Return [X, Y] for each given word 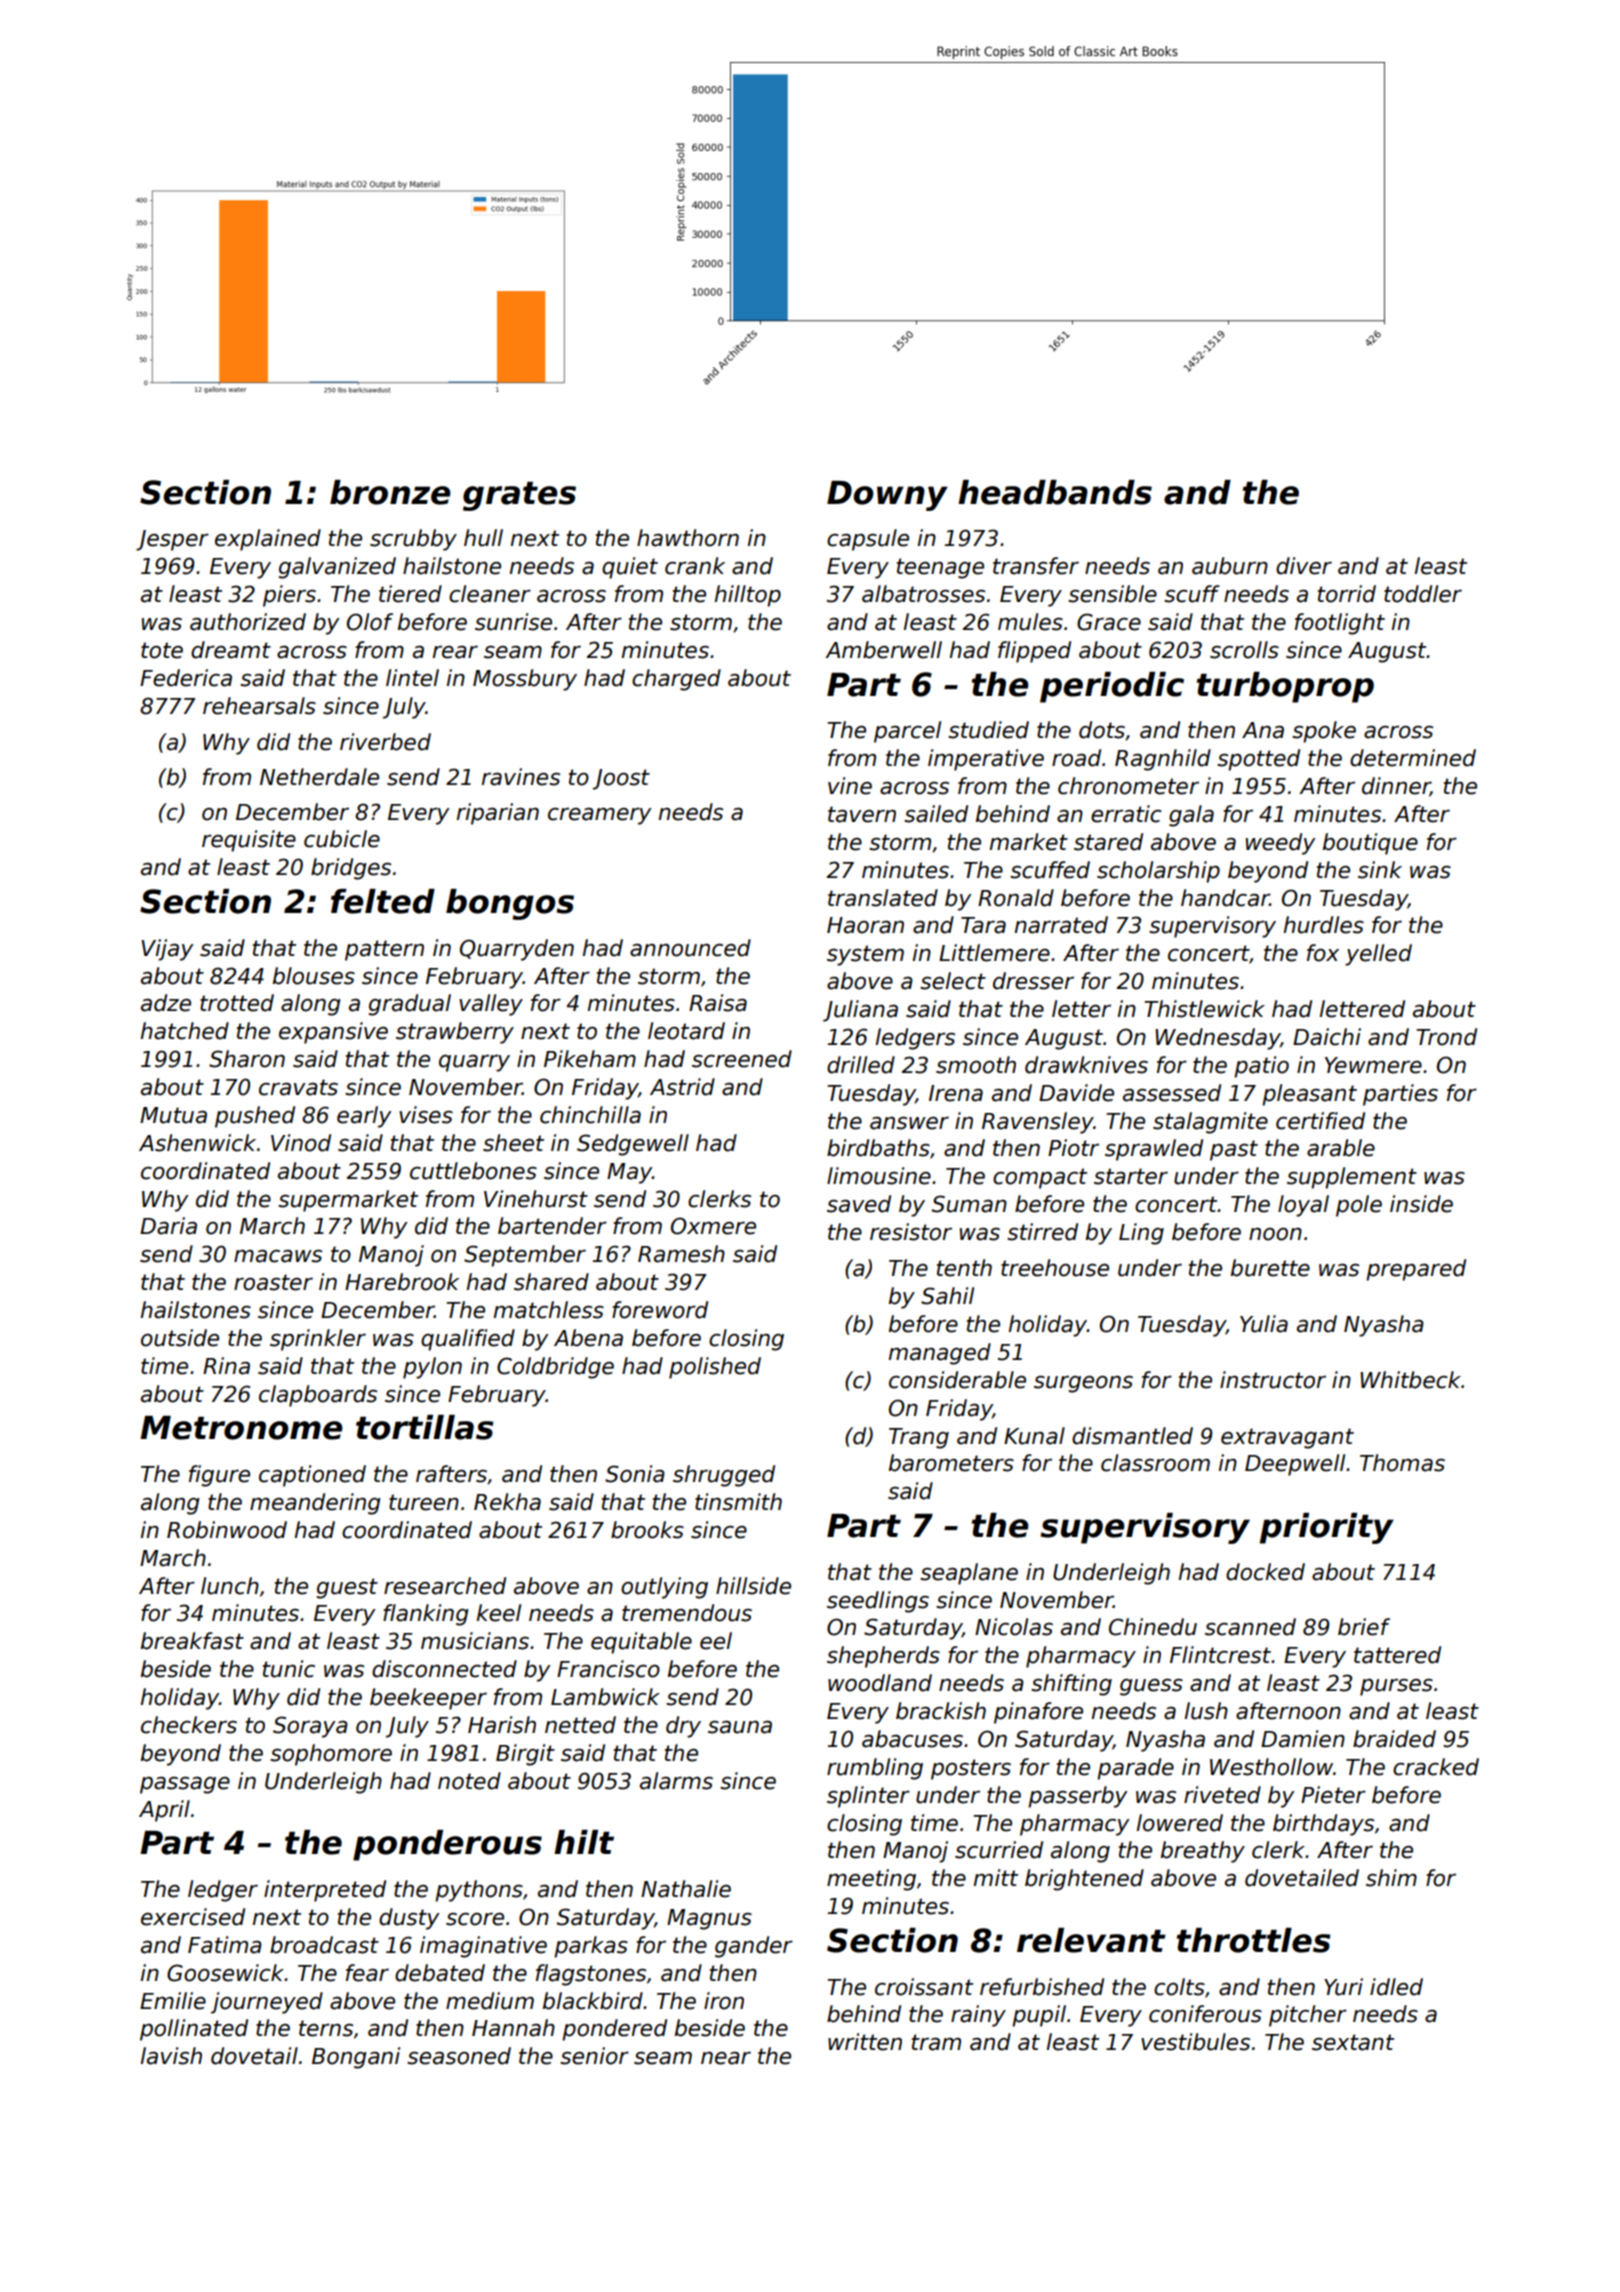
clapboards [318, 1396]
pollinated [194, 2030]
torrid [1347, 594]
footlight [1340, 624]
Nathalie [686, 1889]
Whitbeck [1410, 1380]
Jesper [172, 540]
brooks [647, 1530]
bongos [510, 904]
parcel [907, 732]
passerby [1078, 1797]
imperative [986, 760]
